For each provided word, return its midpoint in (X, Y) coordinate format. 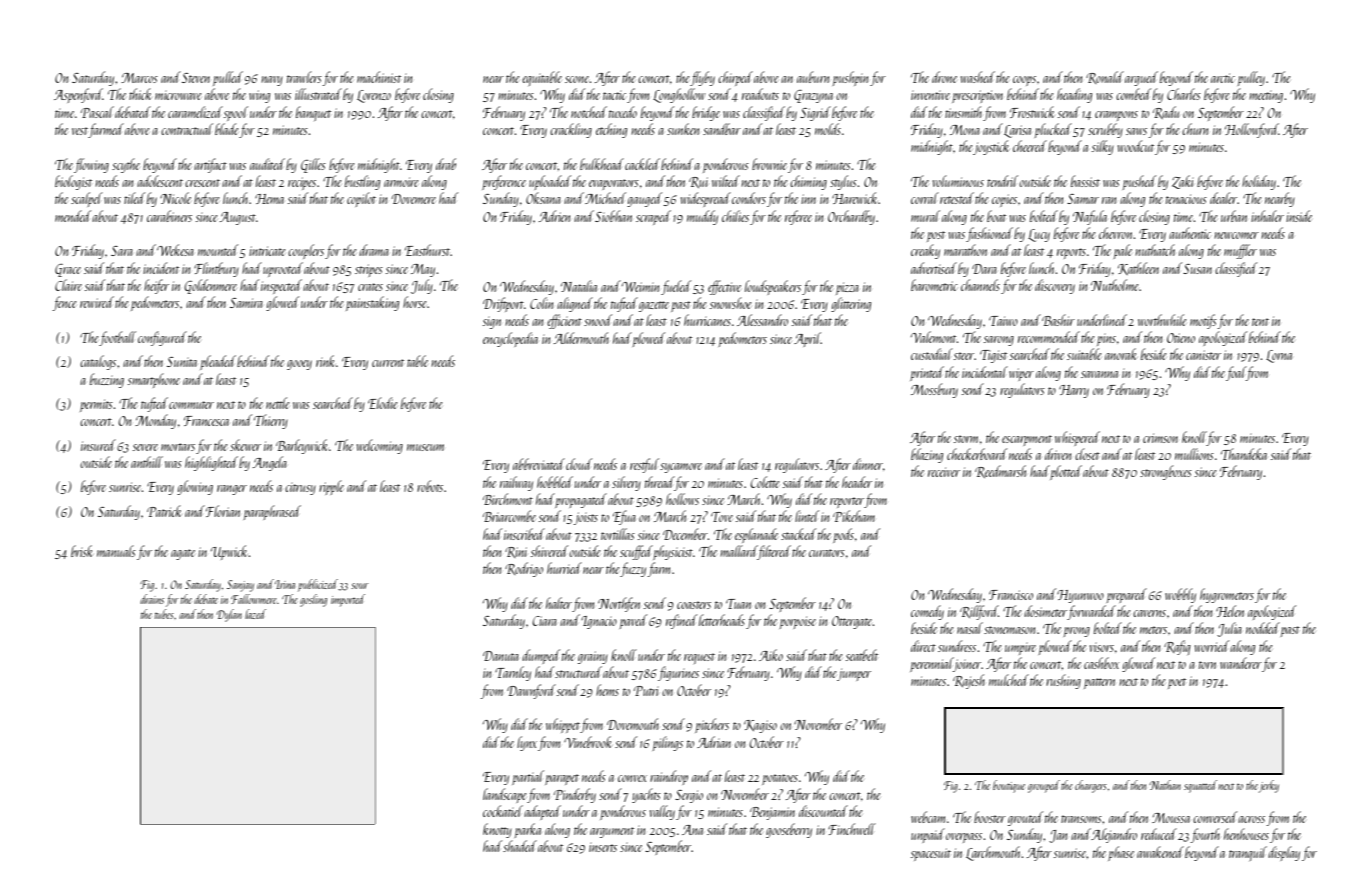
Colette (765, 482)
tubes (164, 614)
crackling (571, 130)
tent (1260, 322)
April (807, 339)
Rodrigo (524, 569)
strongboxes (1166, 472)
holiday (1259, 182)
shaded (520, 846)
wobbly (1180, 595)
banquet (313, 113)
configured (162, 338)
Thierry (271, 421)
